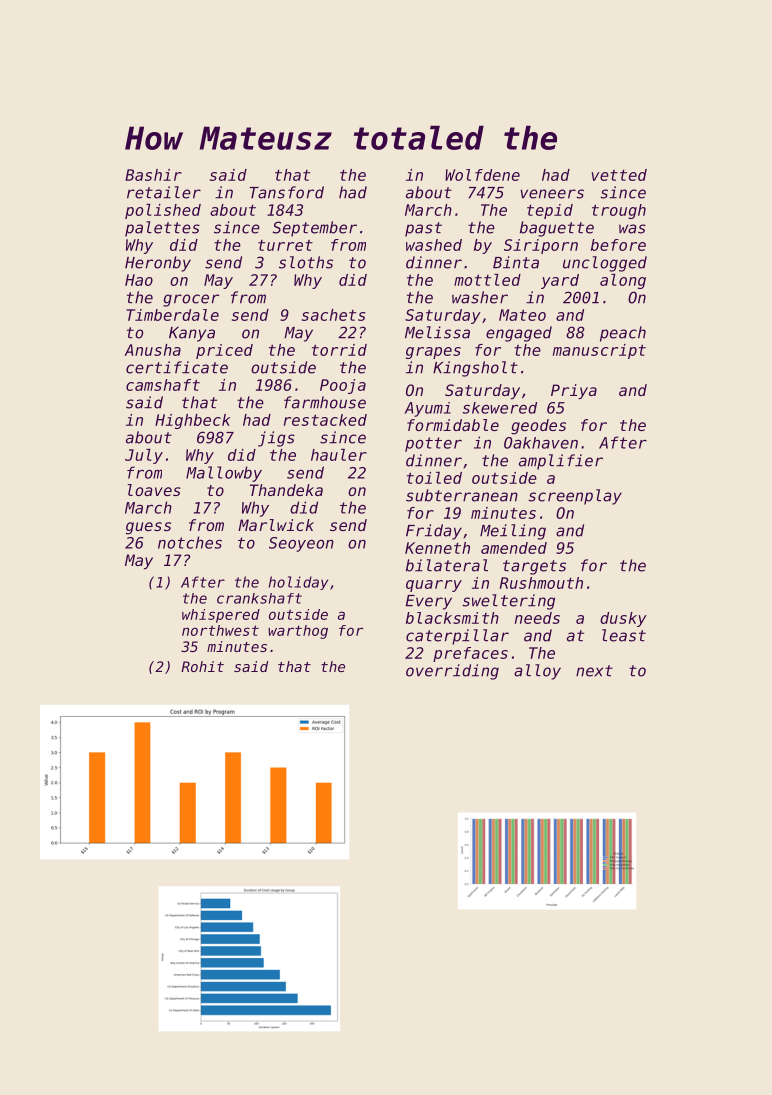 The height and width of the page is (1095, 772). Describe the element at coordinates (163, 385) in the page. I see `camshaft` at that location.
